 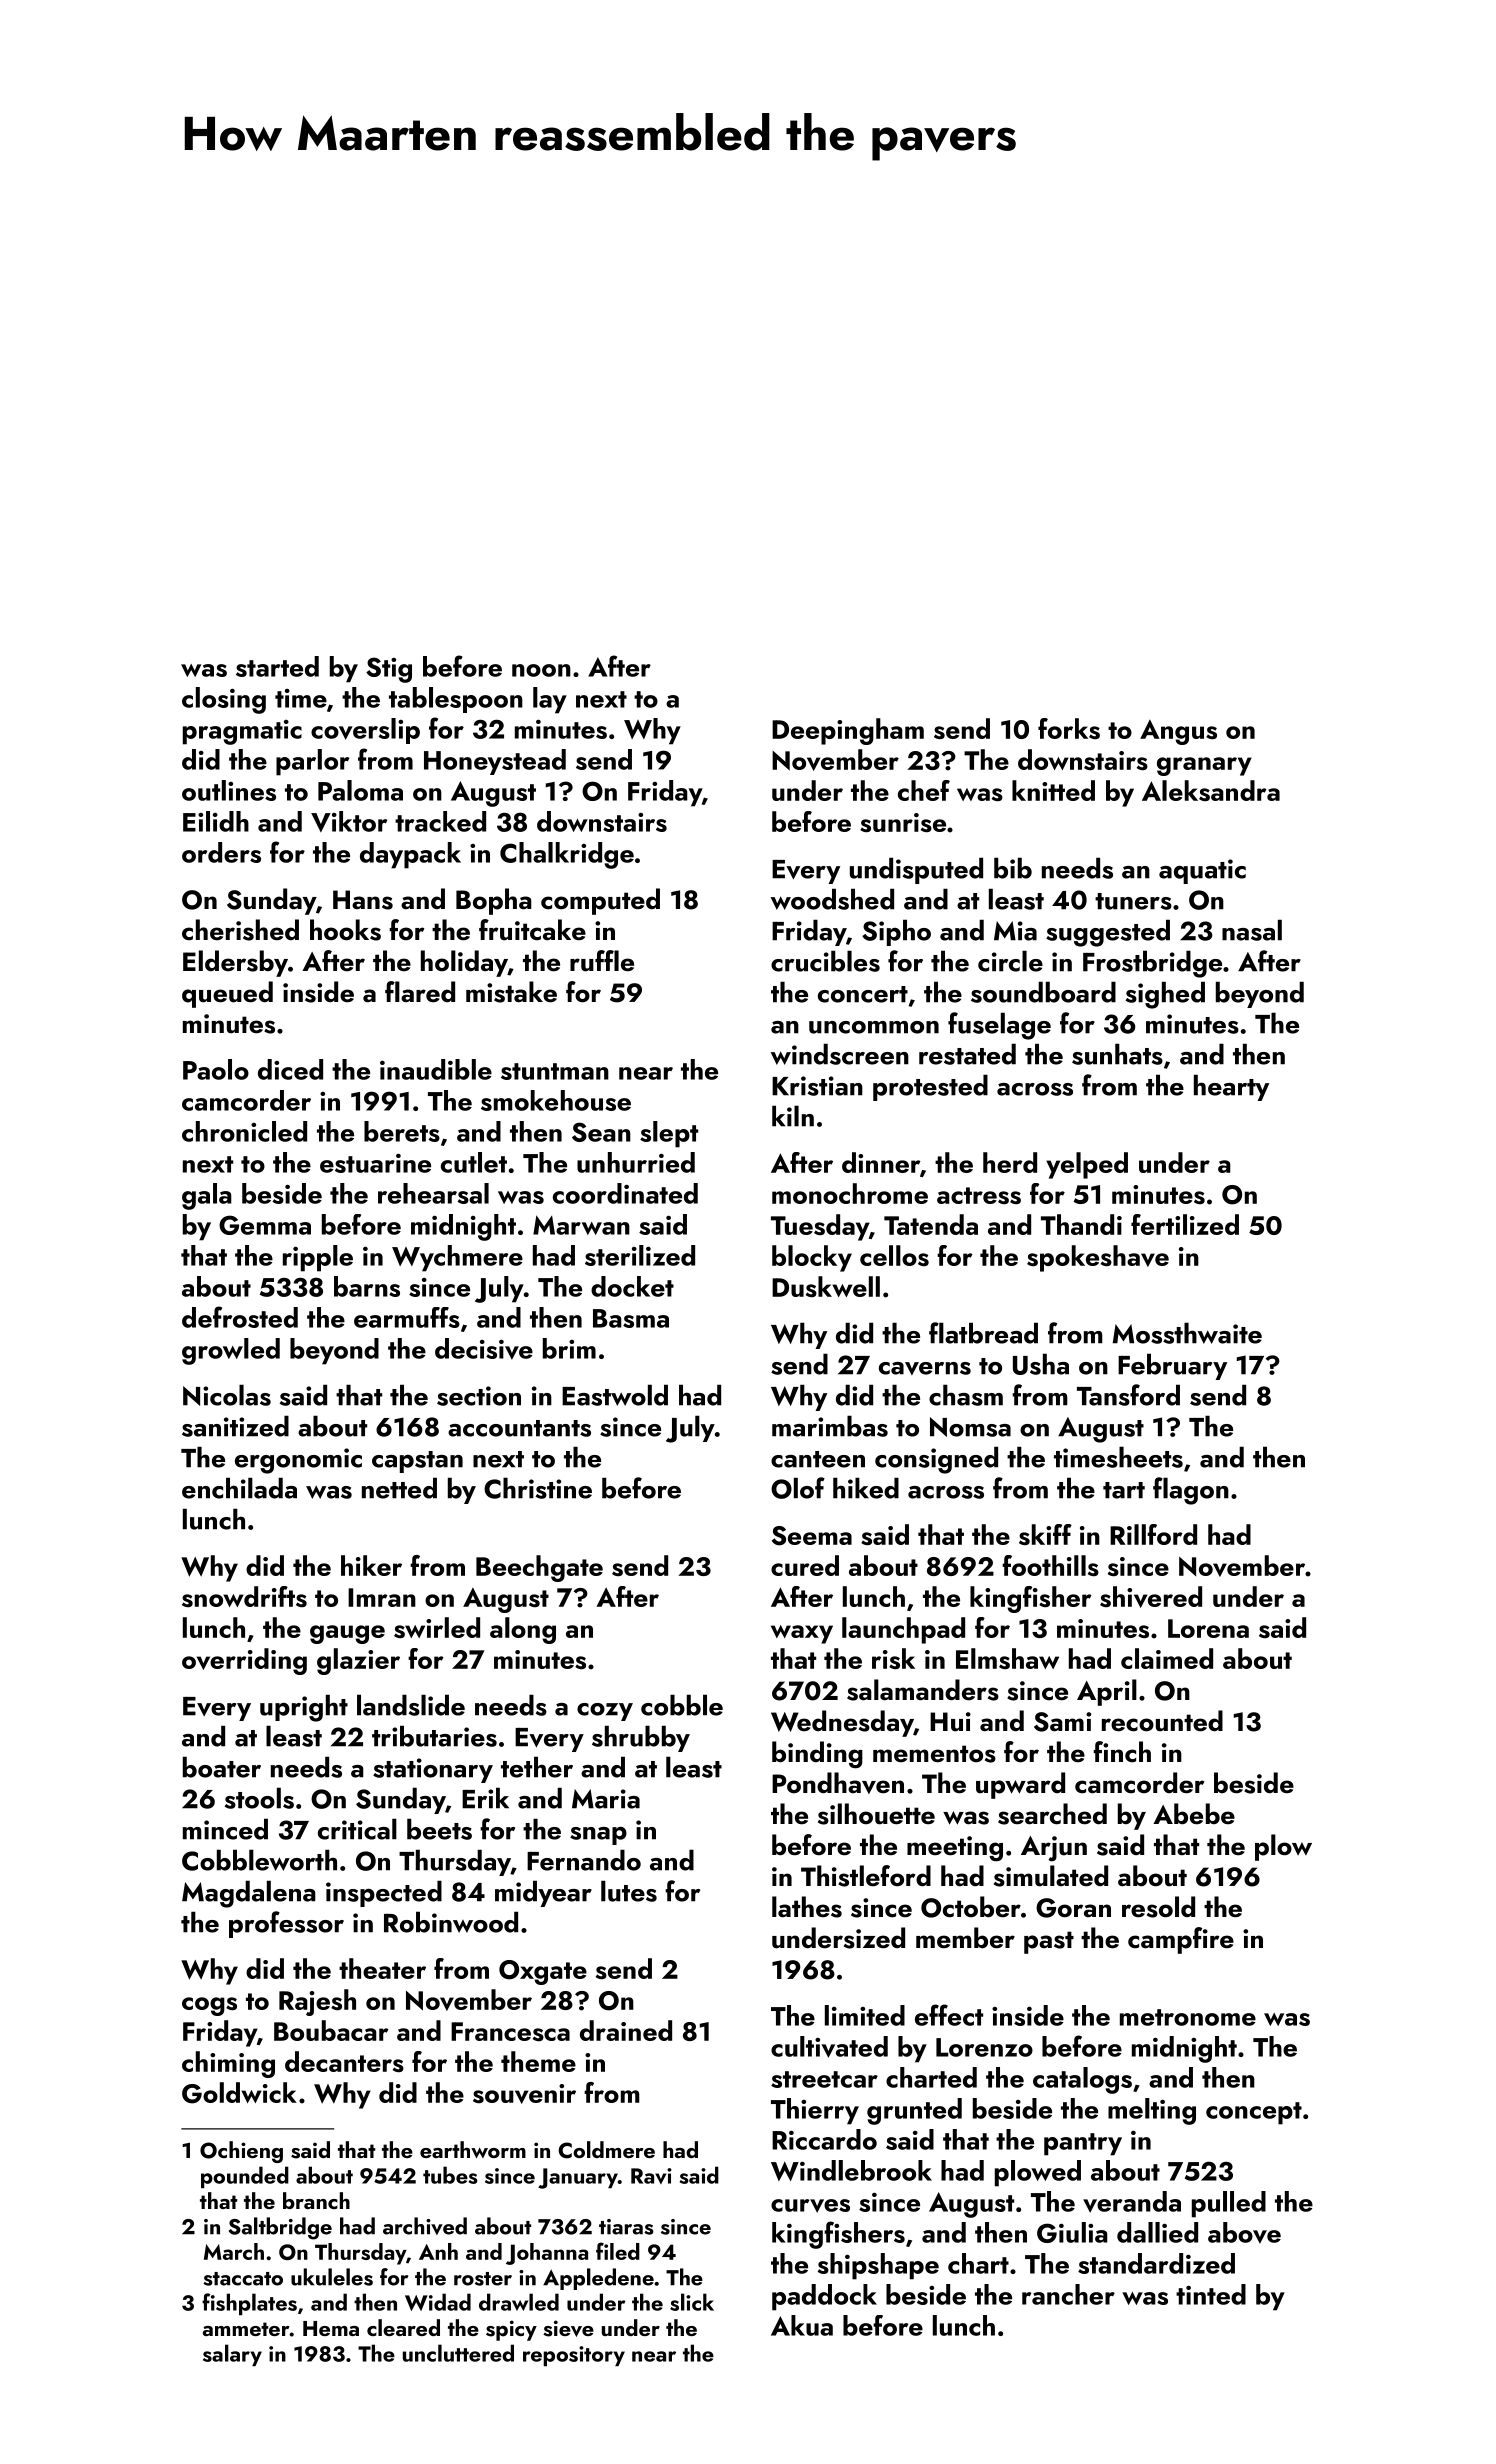 I want to click on Deepingham, so click(x=848, y=731).
